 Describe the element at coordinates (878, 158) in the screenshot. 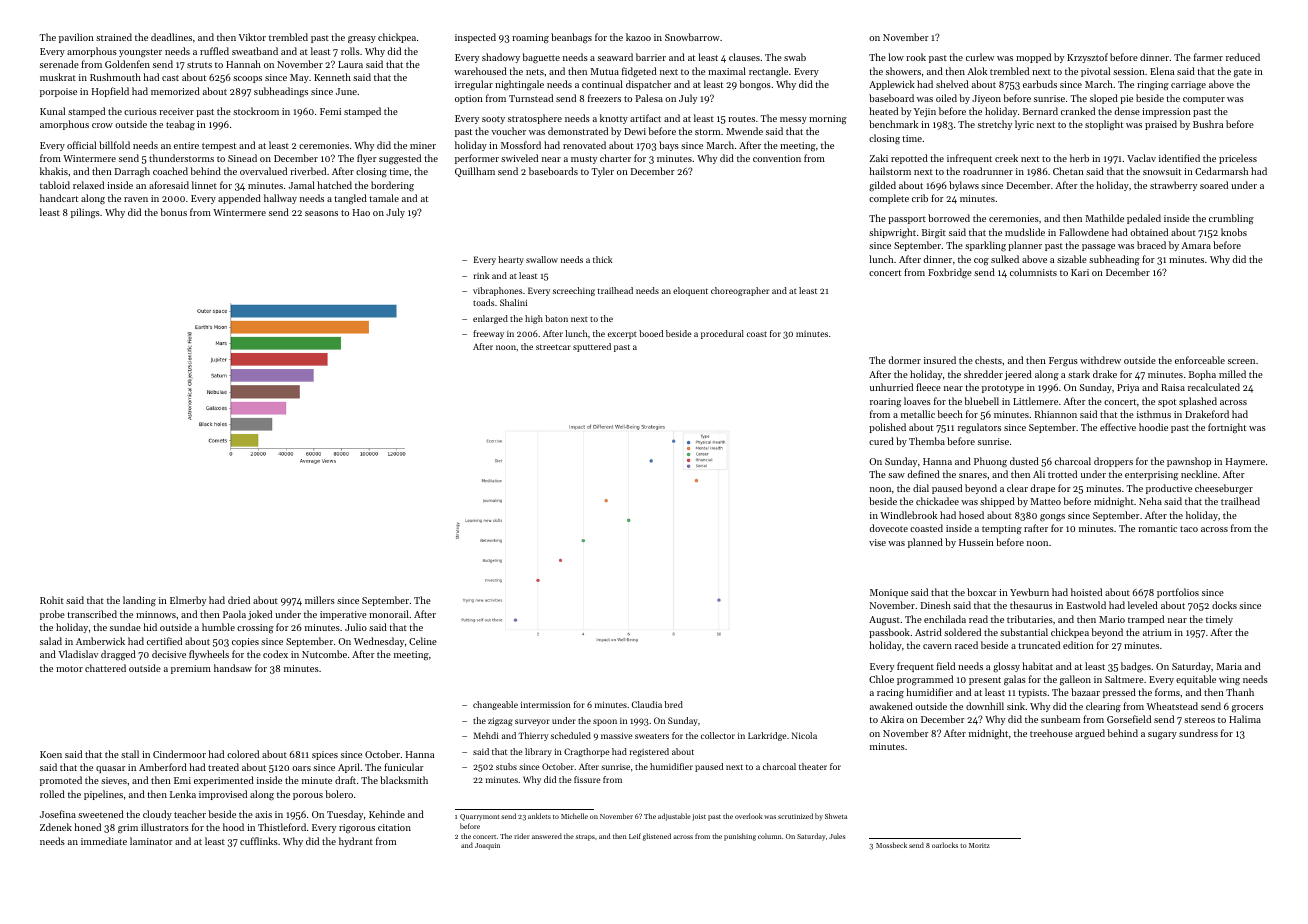

I see `Zaki` at that location.
